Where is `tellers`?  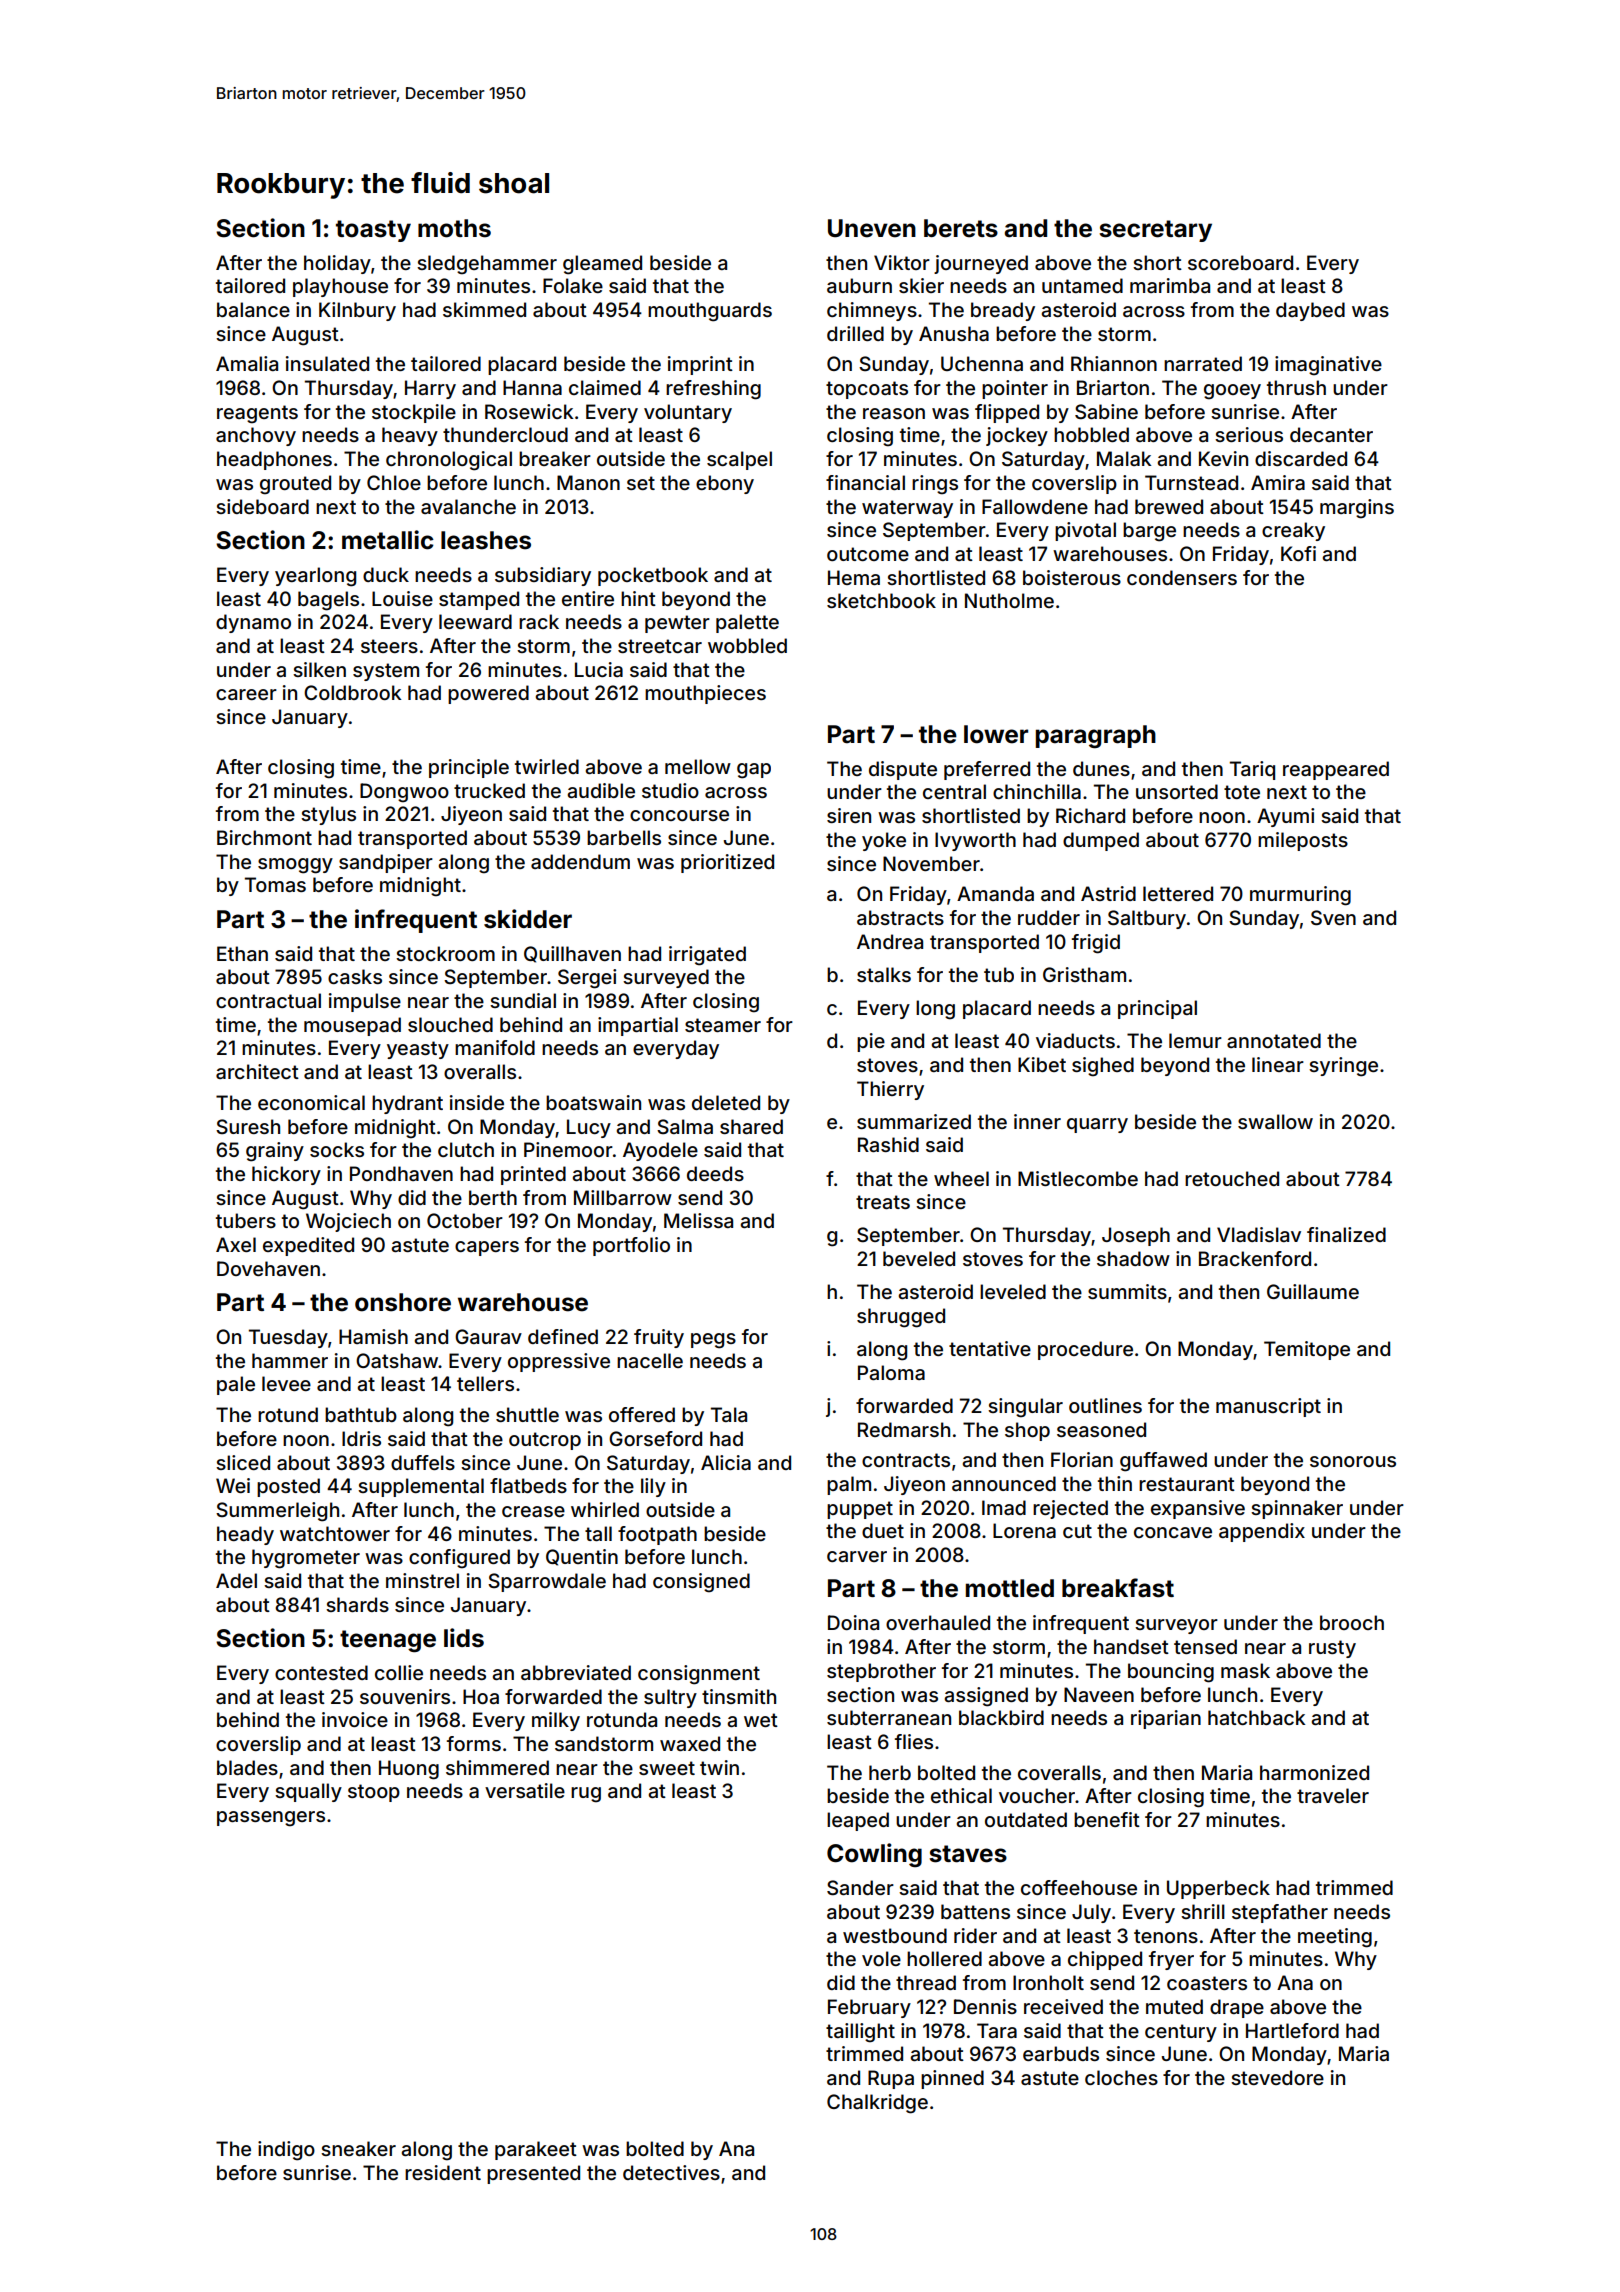 tellers is located at coordinates (485, 1383).
